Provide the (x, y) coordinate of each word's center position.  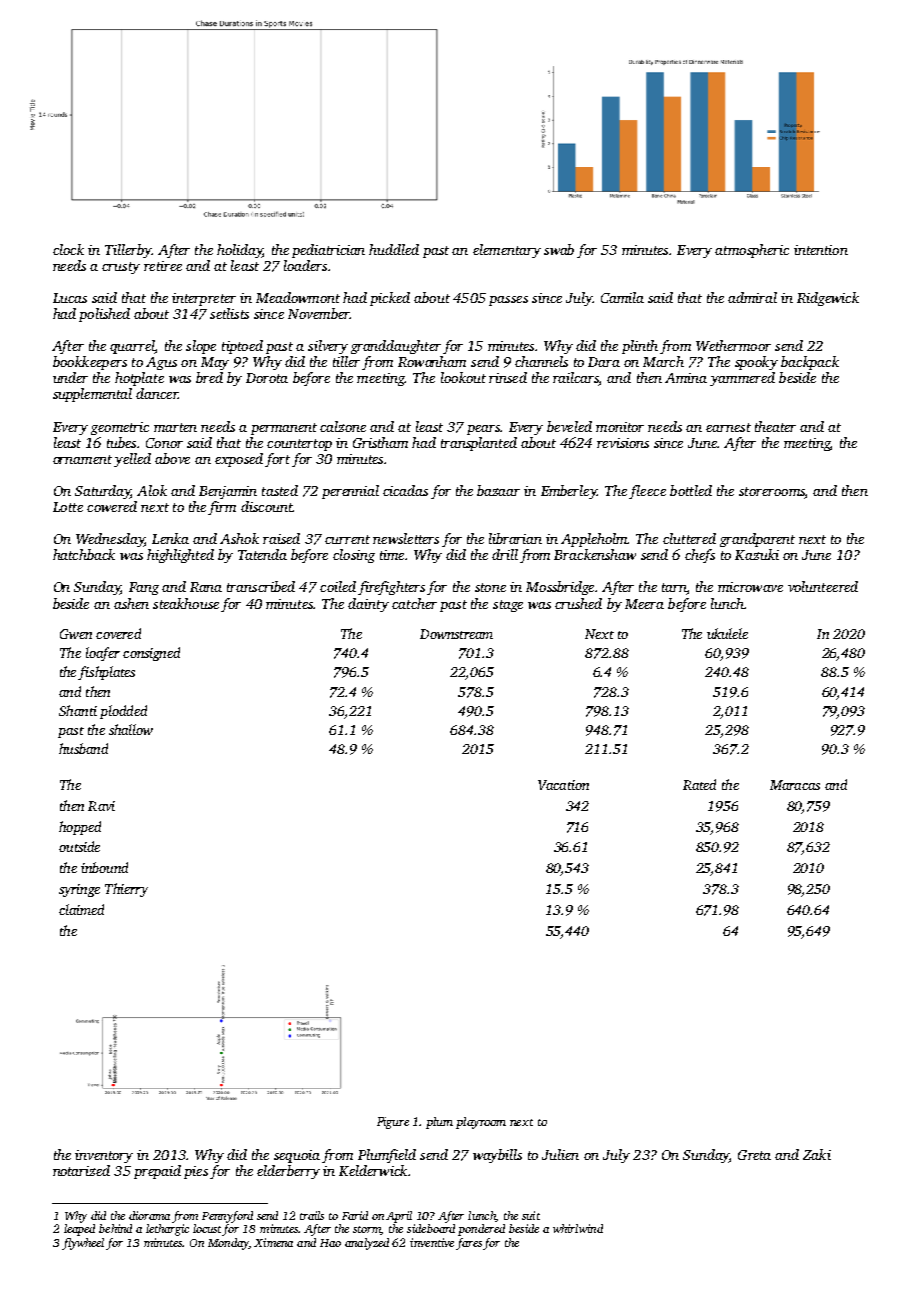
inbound (104, 867)
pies (196, 1172)
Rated (699, 784)
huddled (394, 249)
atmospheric (752, 251)
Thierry (126, 890)
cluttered (689, 538)
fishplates (106, 673)
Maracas (795, 785)
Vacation (563, 785)
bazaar (498, 490)
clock (68, 249)
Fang (144, 588)
